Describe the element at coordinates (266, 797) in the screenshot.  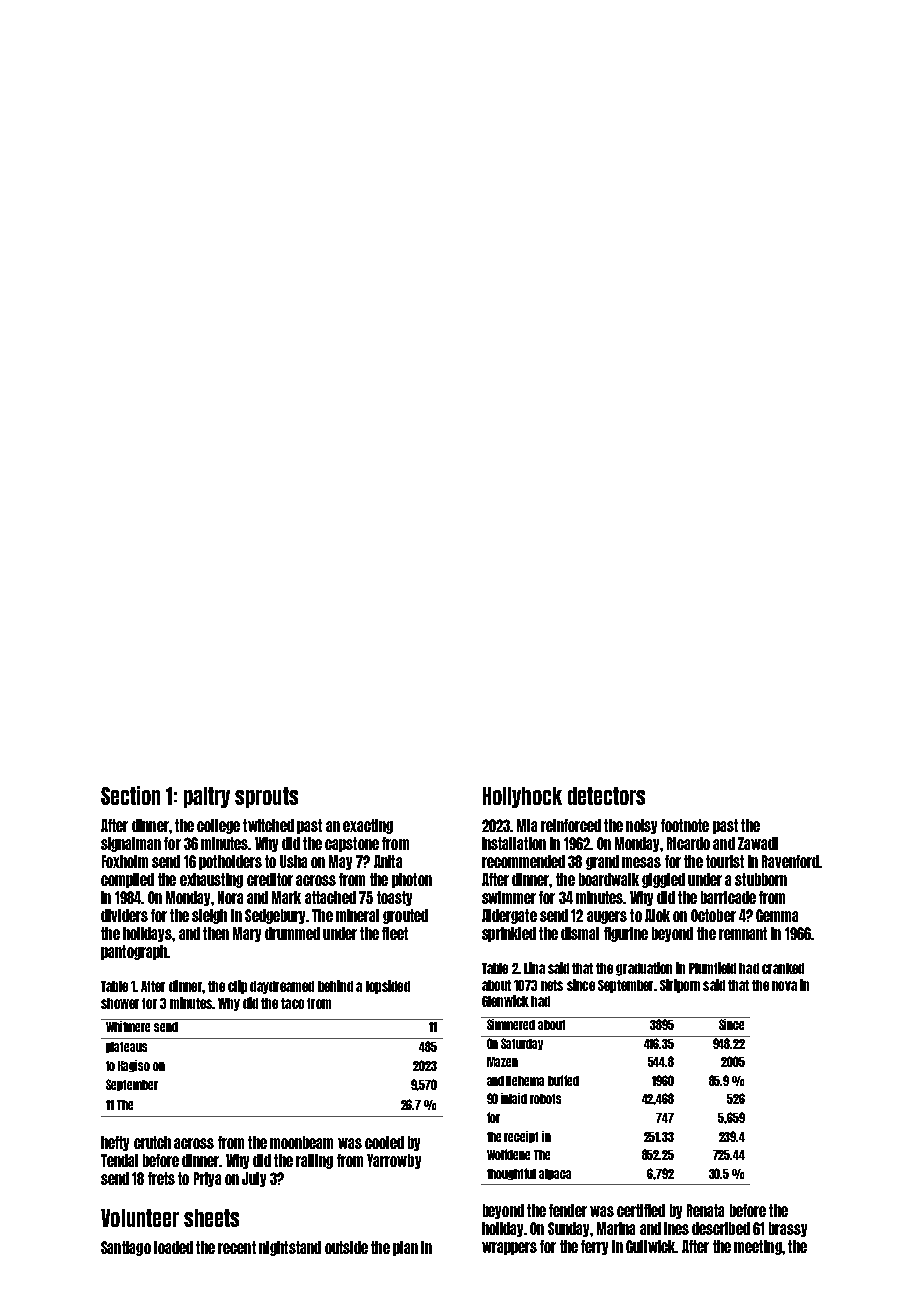
I see `sprouts` at that location.
